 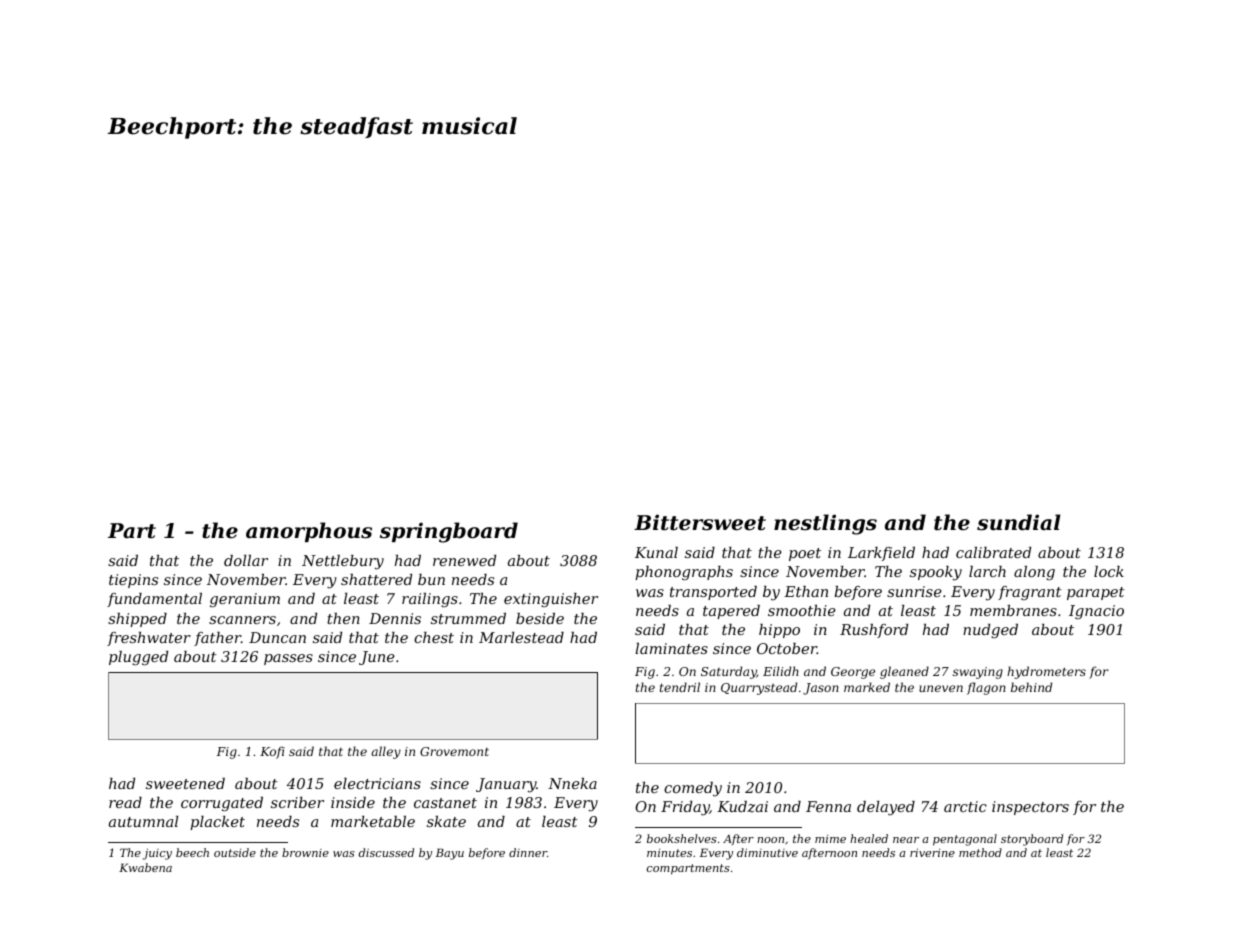 What do you see at coordinates (288, 659) in the screenshot?
I see `passes` at bounding box center [288, 659].
